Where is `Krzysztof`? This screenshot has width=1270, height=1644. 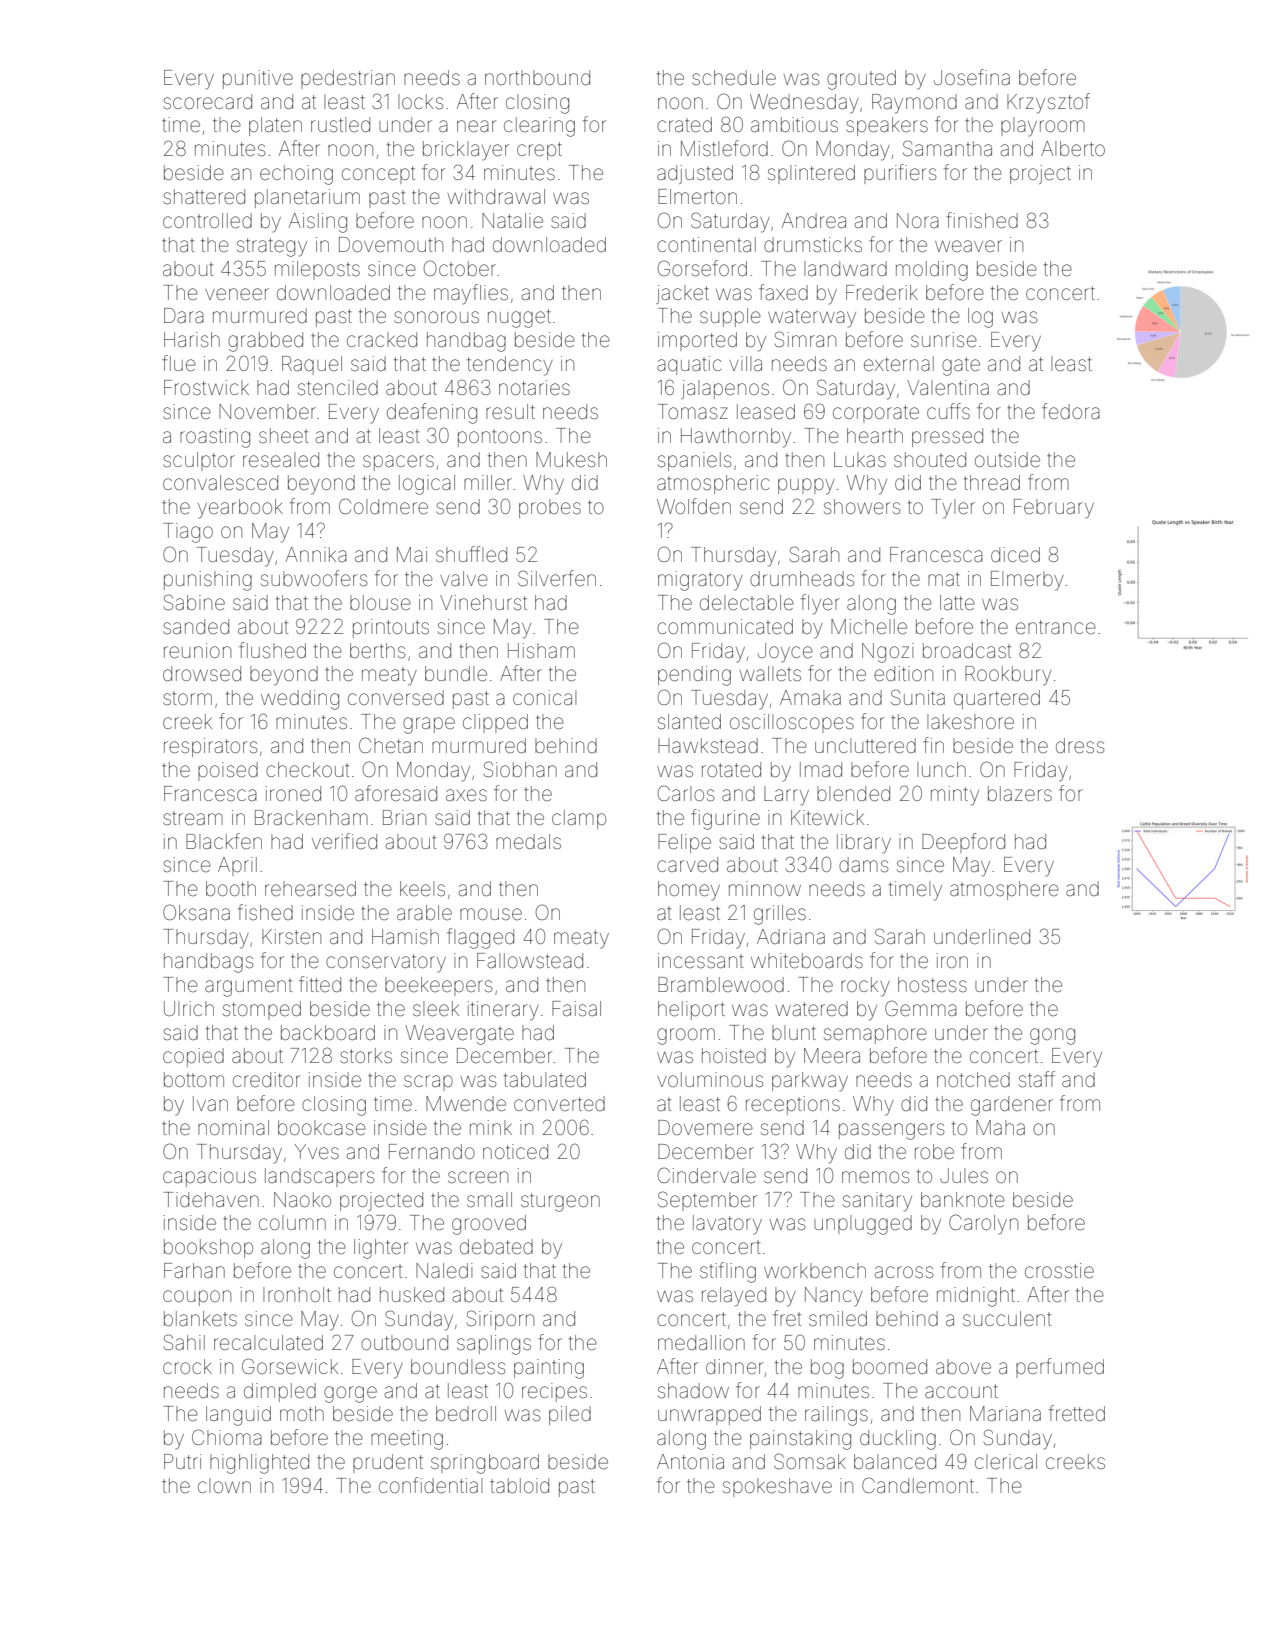 Krzysztof is located at coordinates (1048, 103).
